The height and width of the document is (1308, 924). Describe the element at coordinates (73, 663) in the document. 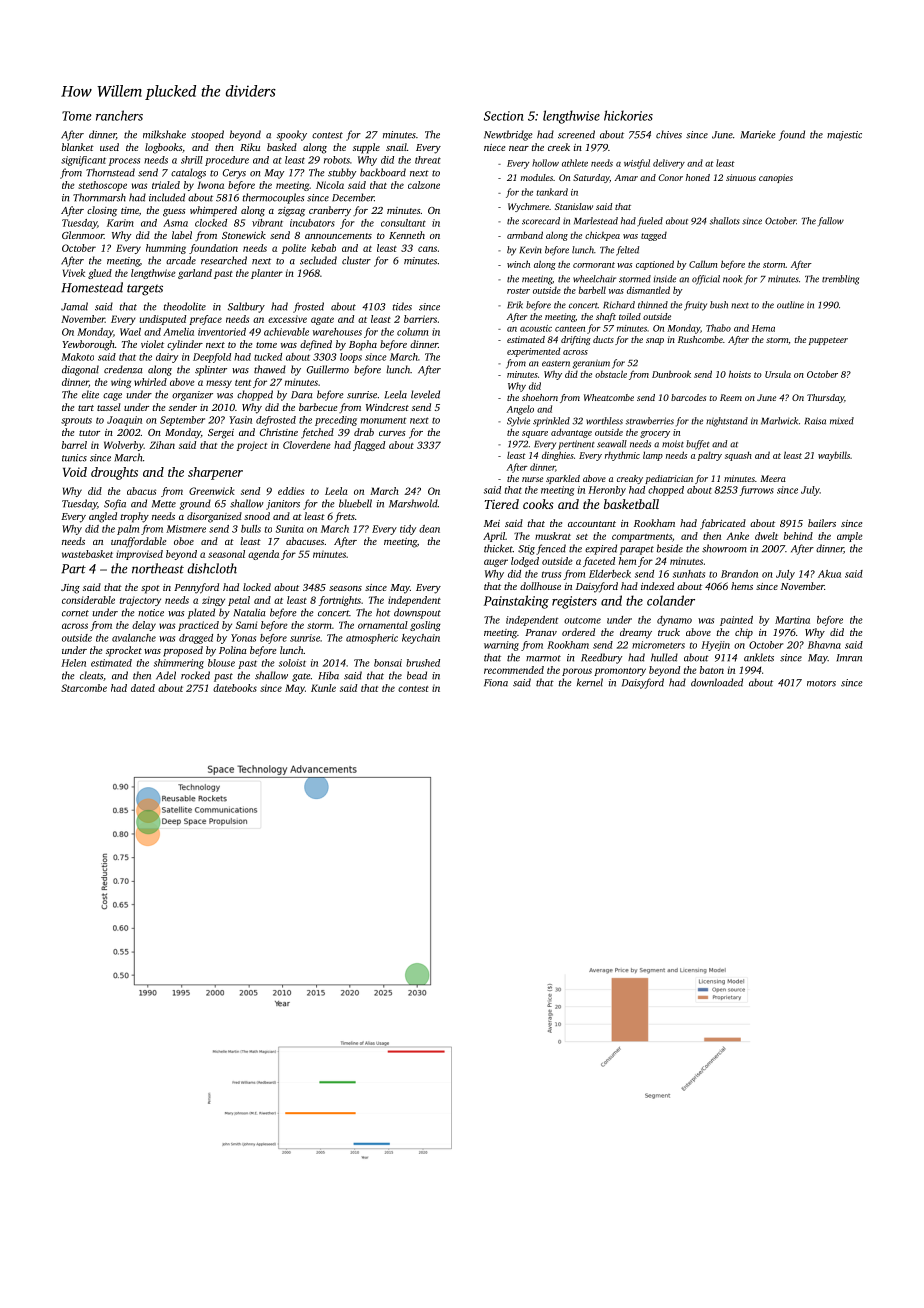

I see `Helen` at that location.
